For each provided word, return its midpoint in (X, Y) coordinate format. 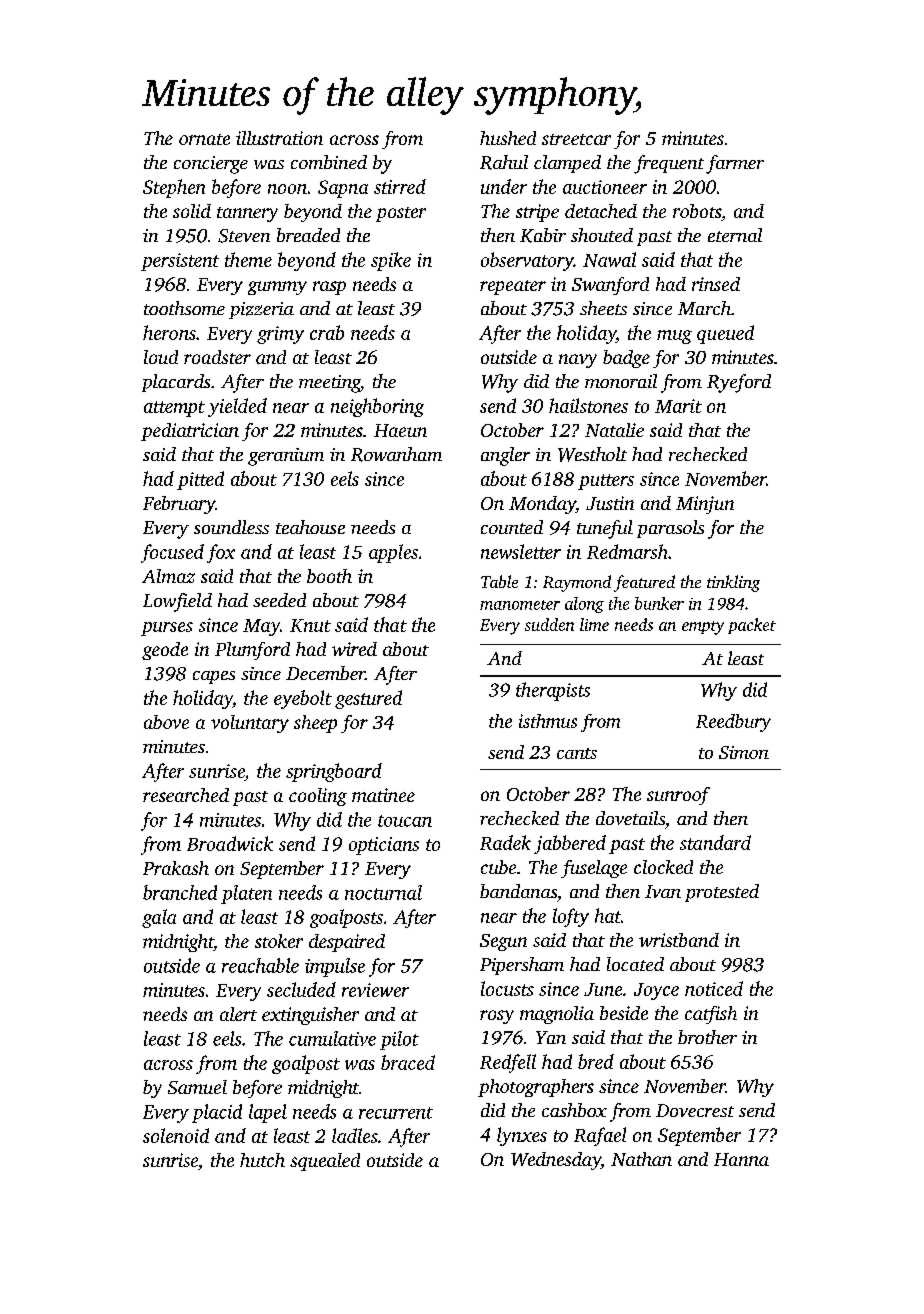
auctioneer (605, 187)
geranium (286, 457)
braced (408, 1062)
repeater (513, 287)
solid (192, 211)
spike (391, 261)
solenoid (176, 1135)
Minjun (705, 505)
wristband (679, 940)
